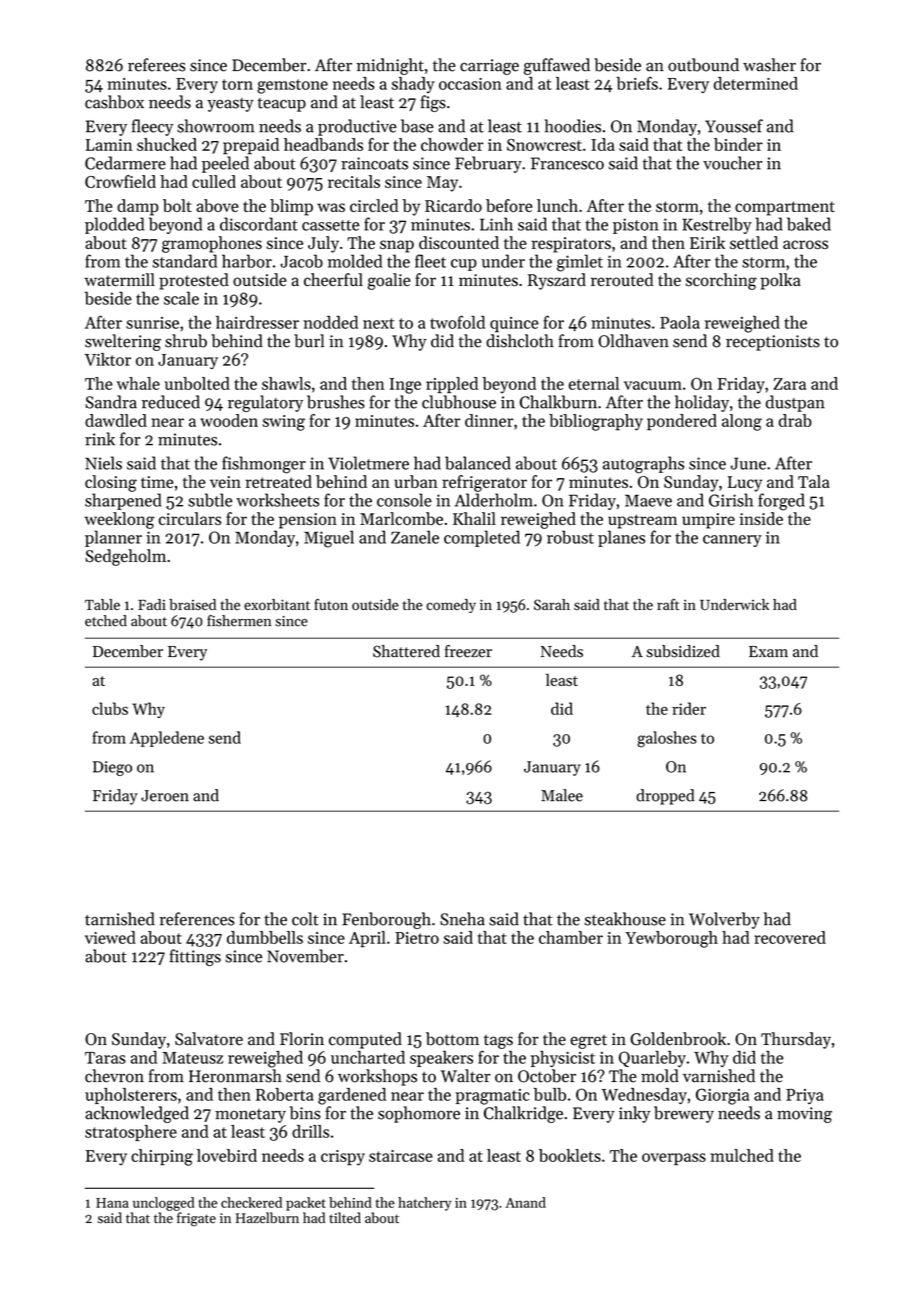 Image resolution: width=924 pixels, height=1314 pixels. Describe the element at coordinates (768, 651) in the screenshot. I see `Exam` at that location.
